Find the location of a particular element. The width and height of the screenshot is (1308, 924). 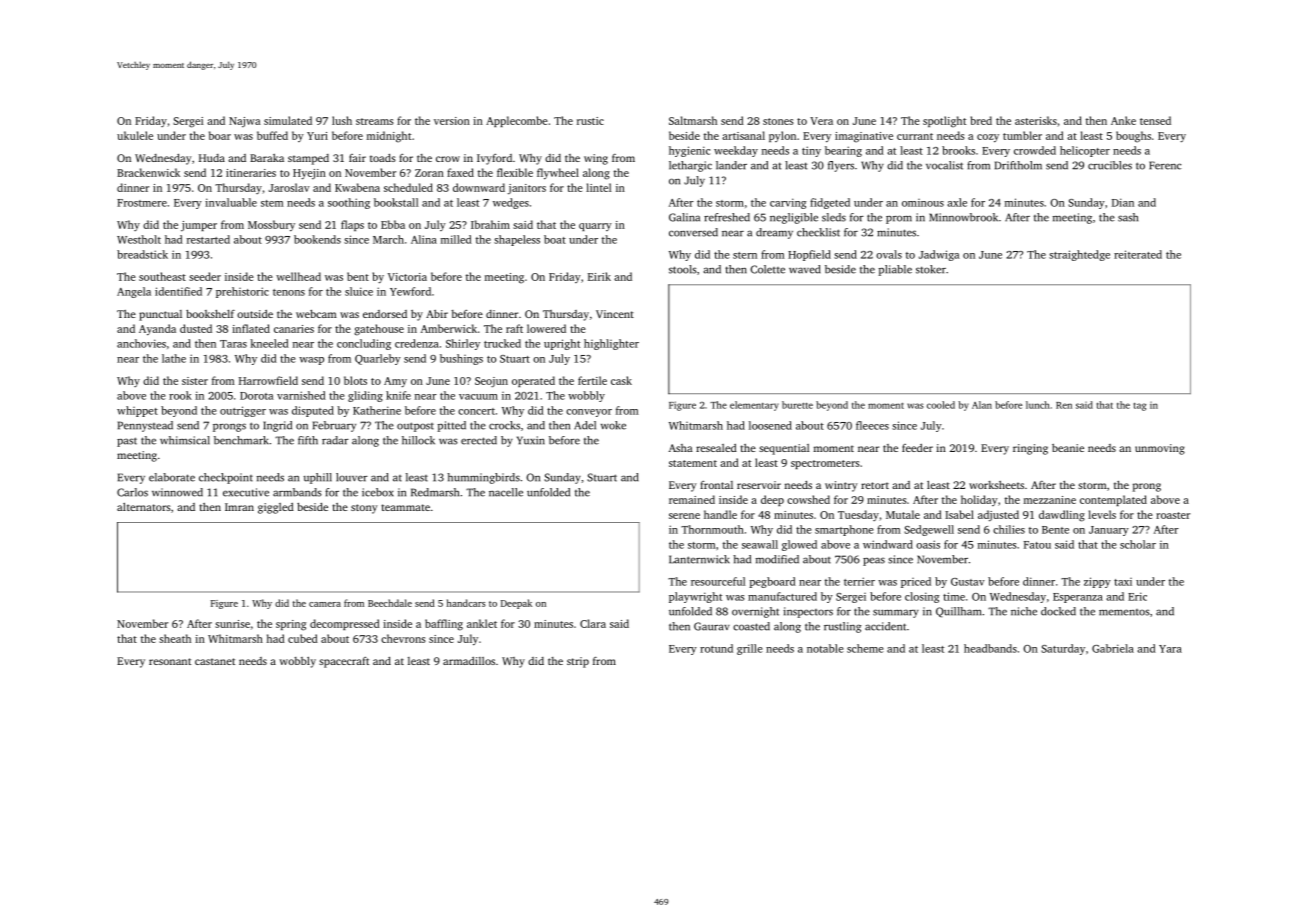

sheath is located at coordinates (175, 638).
